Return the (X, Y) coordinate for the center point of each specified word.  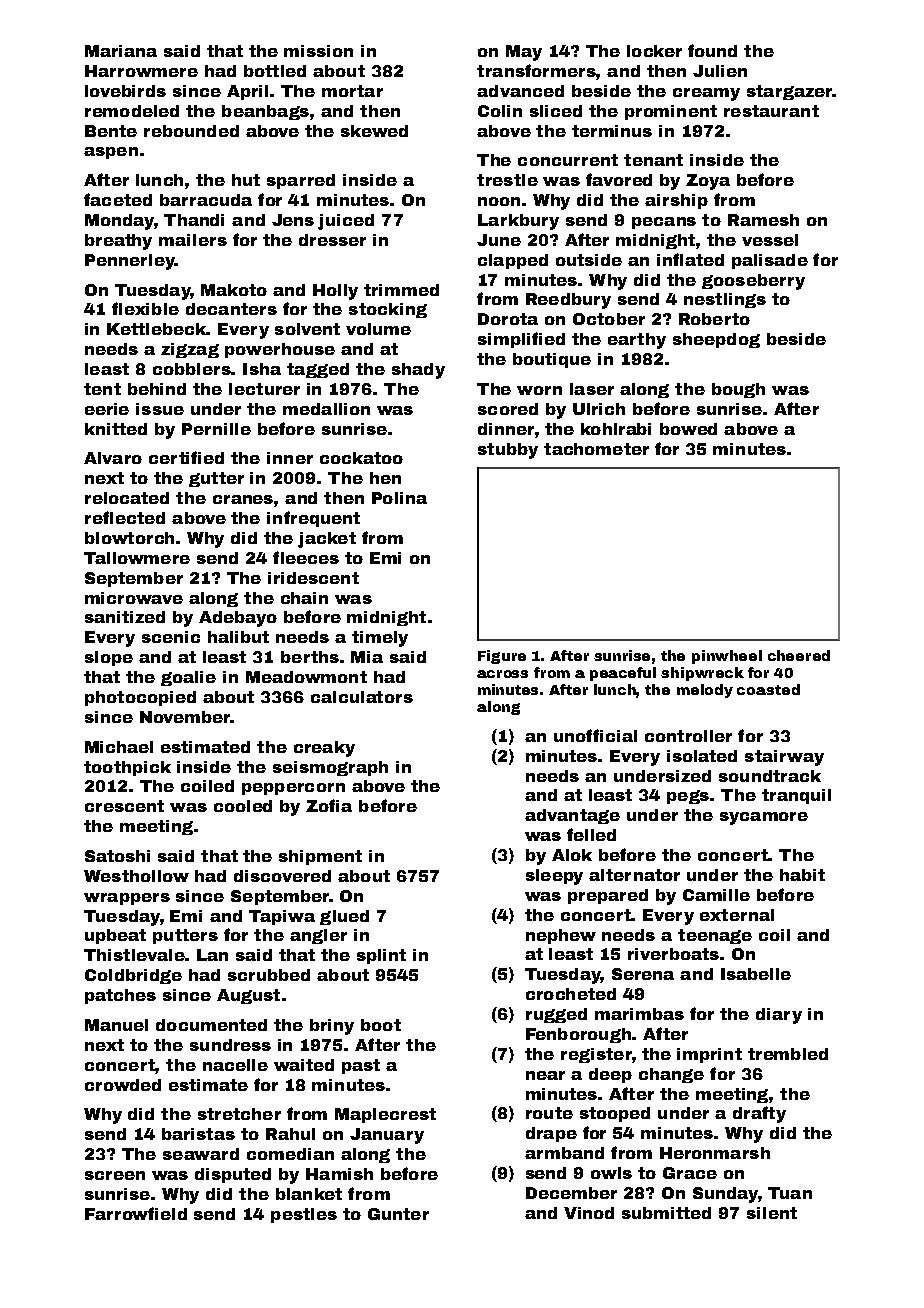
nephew (561, 936)
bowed (688, 429)
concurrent (568, 160)
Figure (502, 657)
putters (185, 936)
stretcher (239, 1114)
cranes (243, 499)
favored (619, 179)
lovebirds (125, 91)
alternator (634, 875)
